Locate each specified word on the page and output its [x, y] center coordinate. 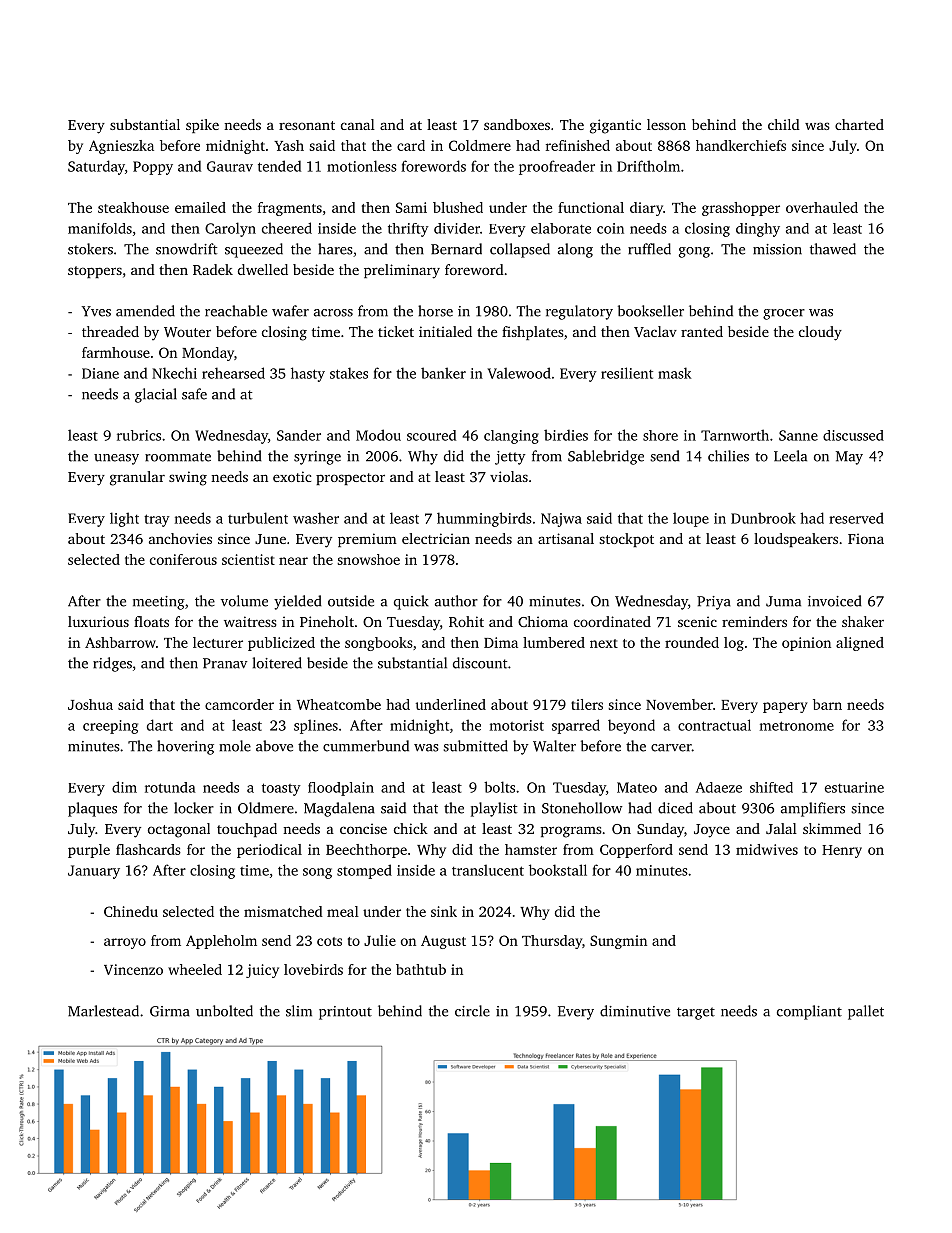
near [293, 561]
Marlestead [103, 1011]
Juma [783, 601]
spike [202, 126]
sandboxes [517, 124]
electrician [436, 538]
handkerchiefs [741, 145]
